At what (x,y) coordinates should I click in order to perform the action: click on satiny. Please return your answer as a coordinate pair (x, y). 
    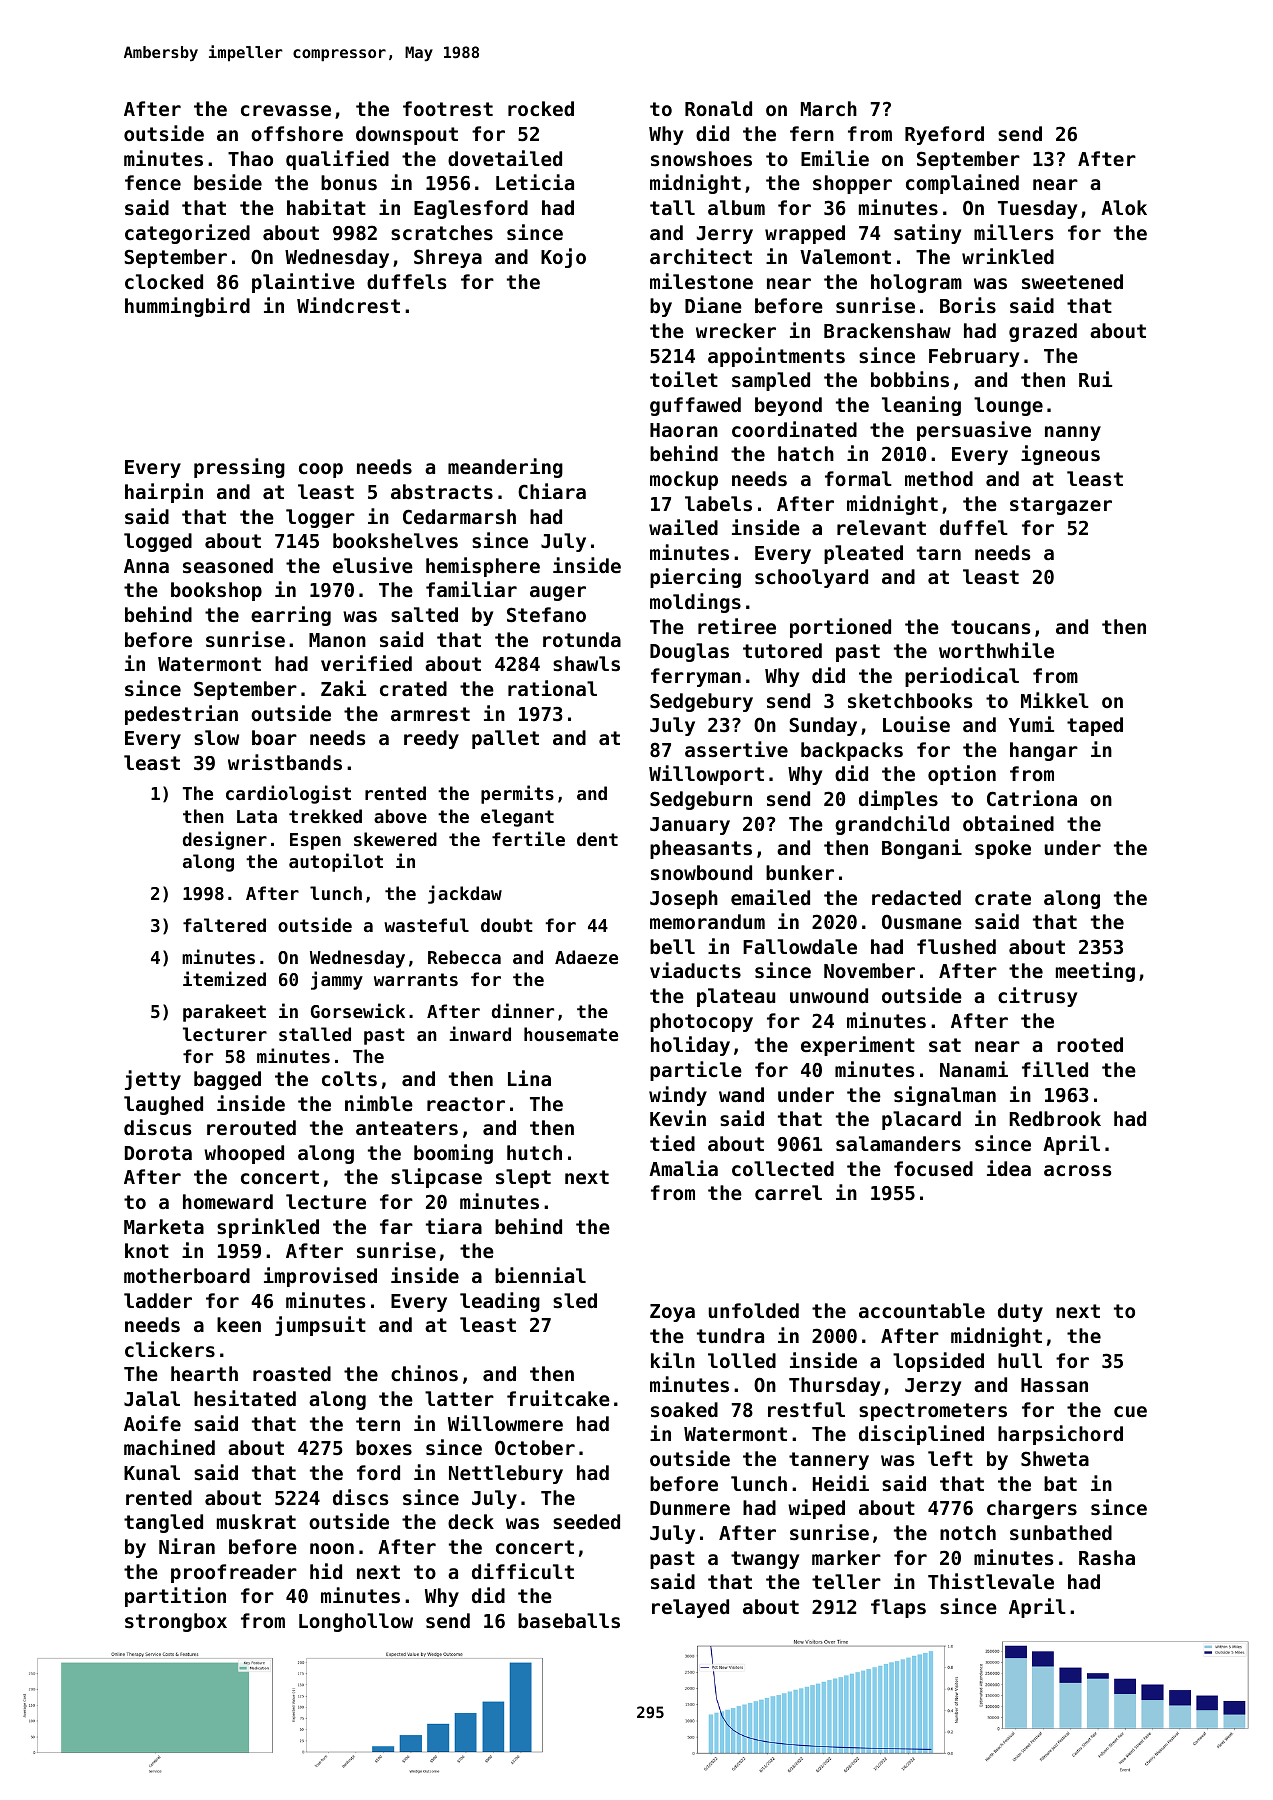
    Looking at the image, I should click on (927, 234).
